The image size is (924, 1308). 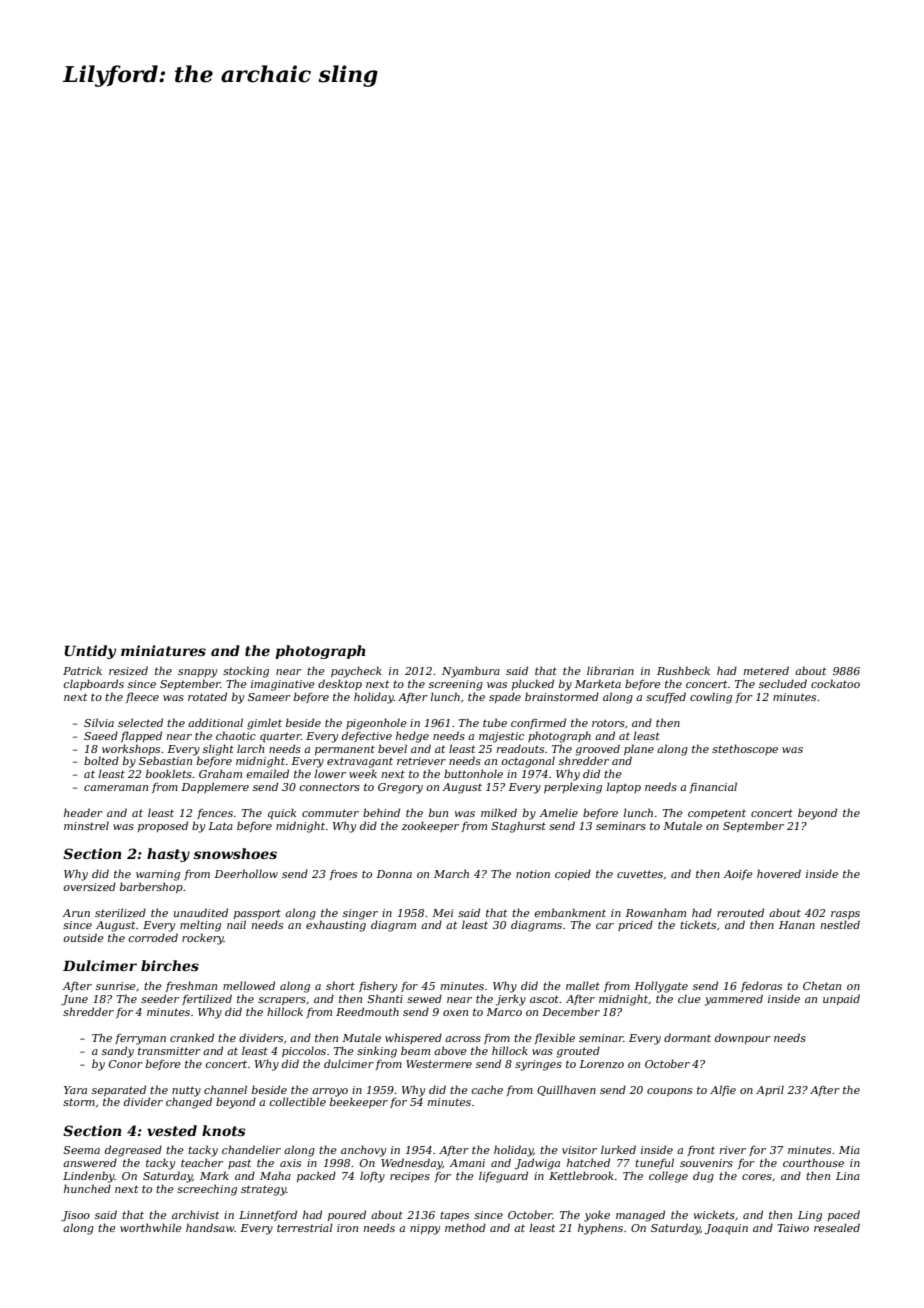 I want to click on paycheck, so click(x=356, y=672).
